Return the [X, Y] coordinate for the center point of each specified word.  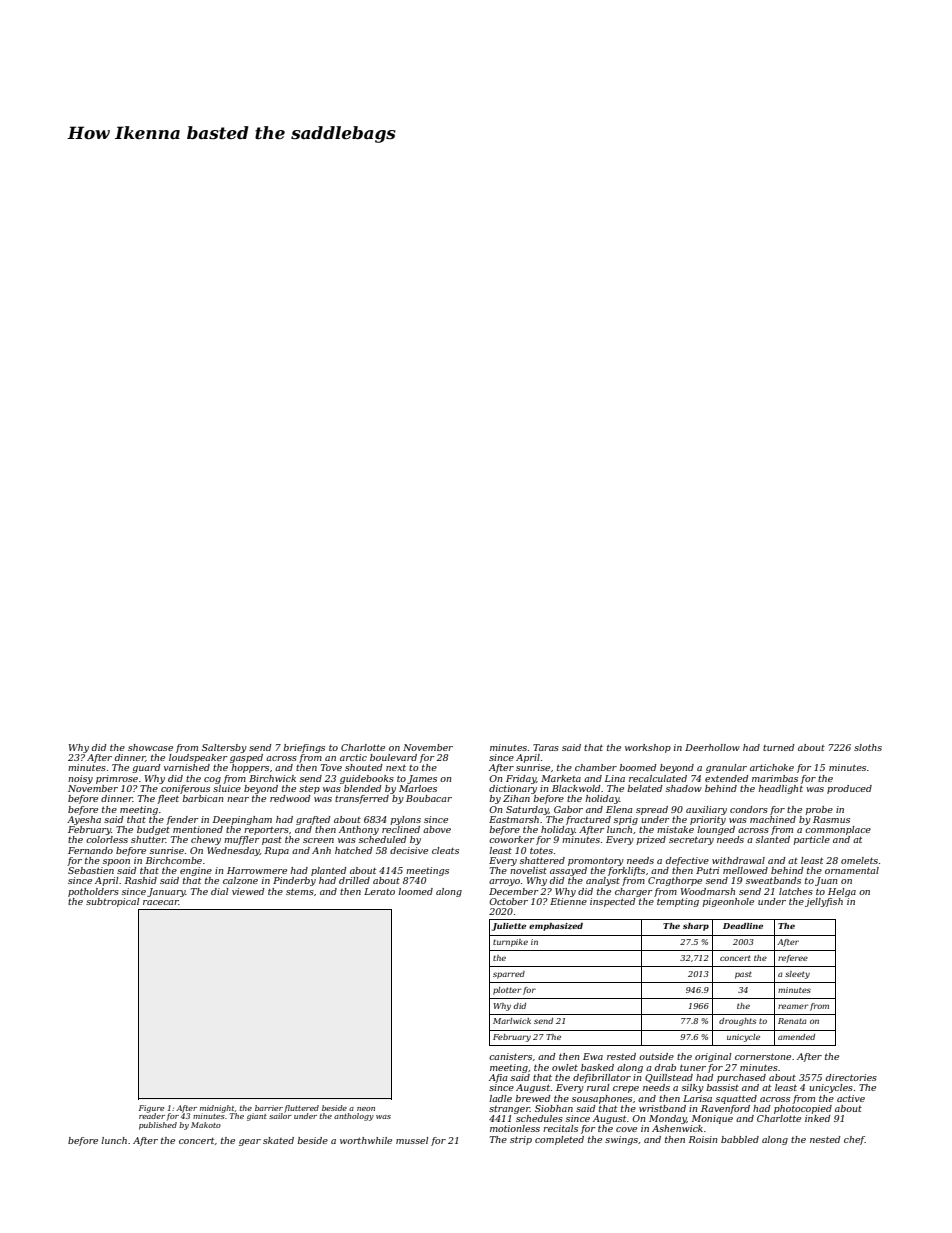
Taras [546, 747]
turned [778, 747]
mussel [412, 1140]
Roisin [703, 1139]
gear [250, 1142]
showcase [150, 747]
